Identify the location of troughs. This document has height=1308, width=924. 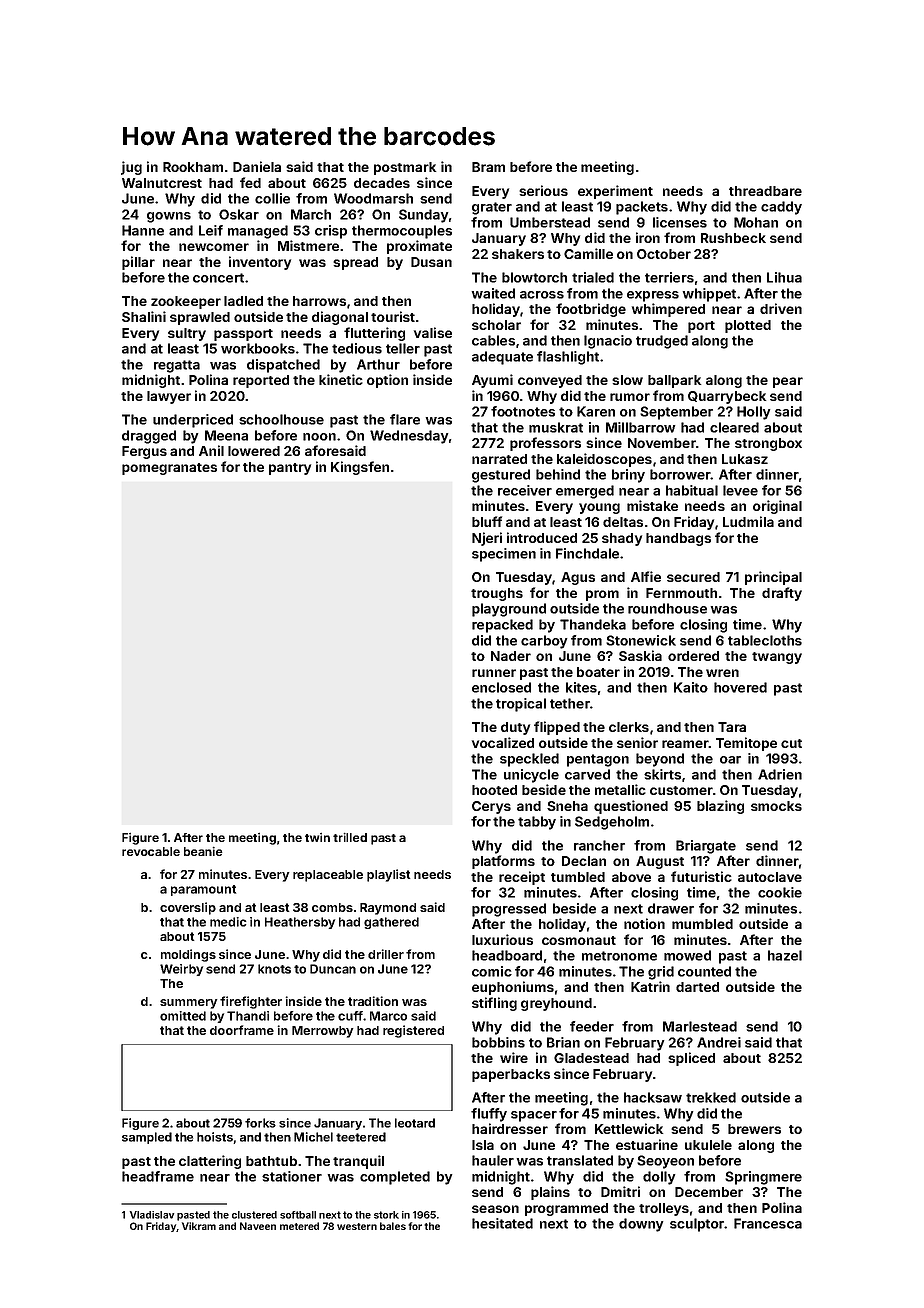
(497, 594).
